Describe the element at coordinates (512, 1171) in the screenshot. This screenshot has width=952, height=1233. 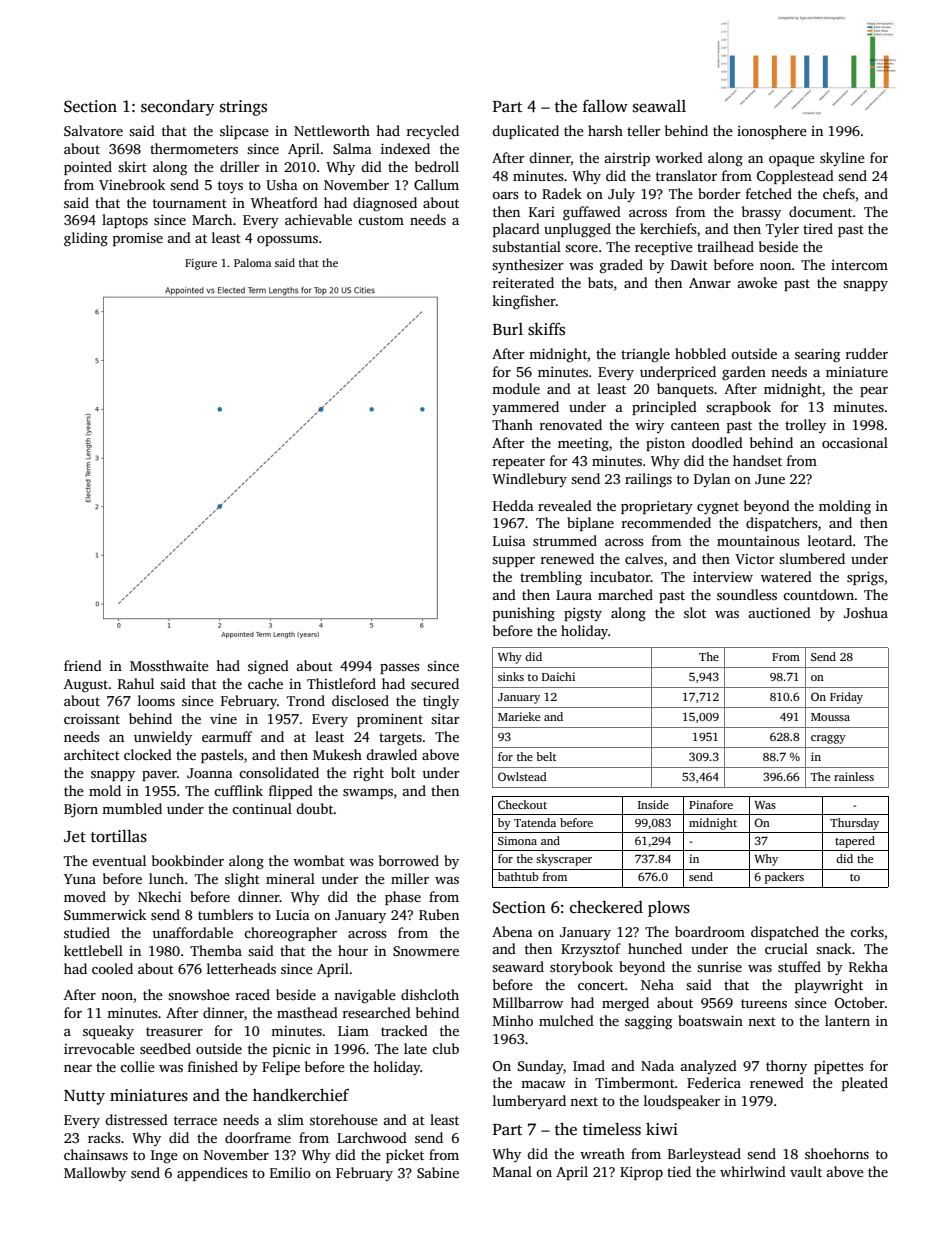
I see `Manal` at that location.
